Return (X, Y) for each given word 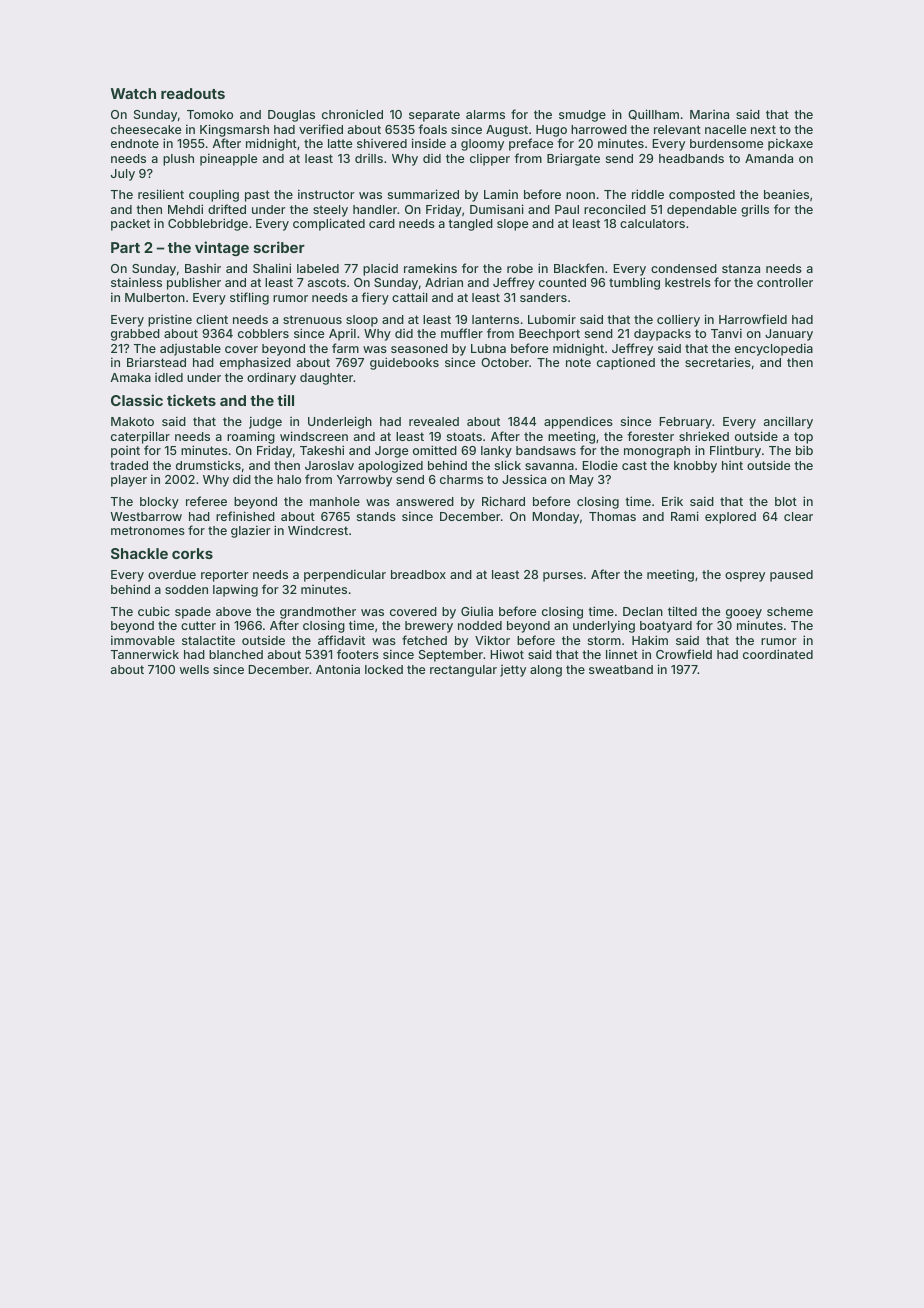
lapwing (235, 590)
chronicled (352, 114)
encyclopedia (774, 349)
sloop (362, 321)
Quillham (653, 114)
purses (563, 577)
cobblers (263, 333)
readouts (193, 93)
